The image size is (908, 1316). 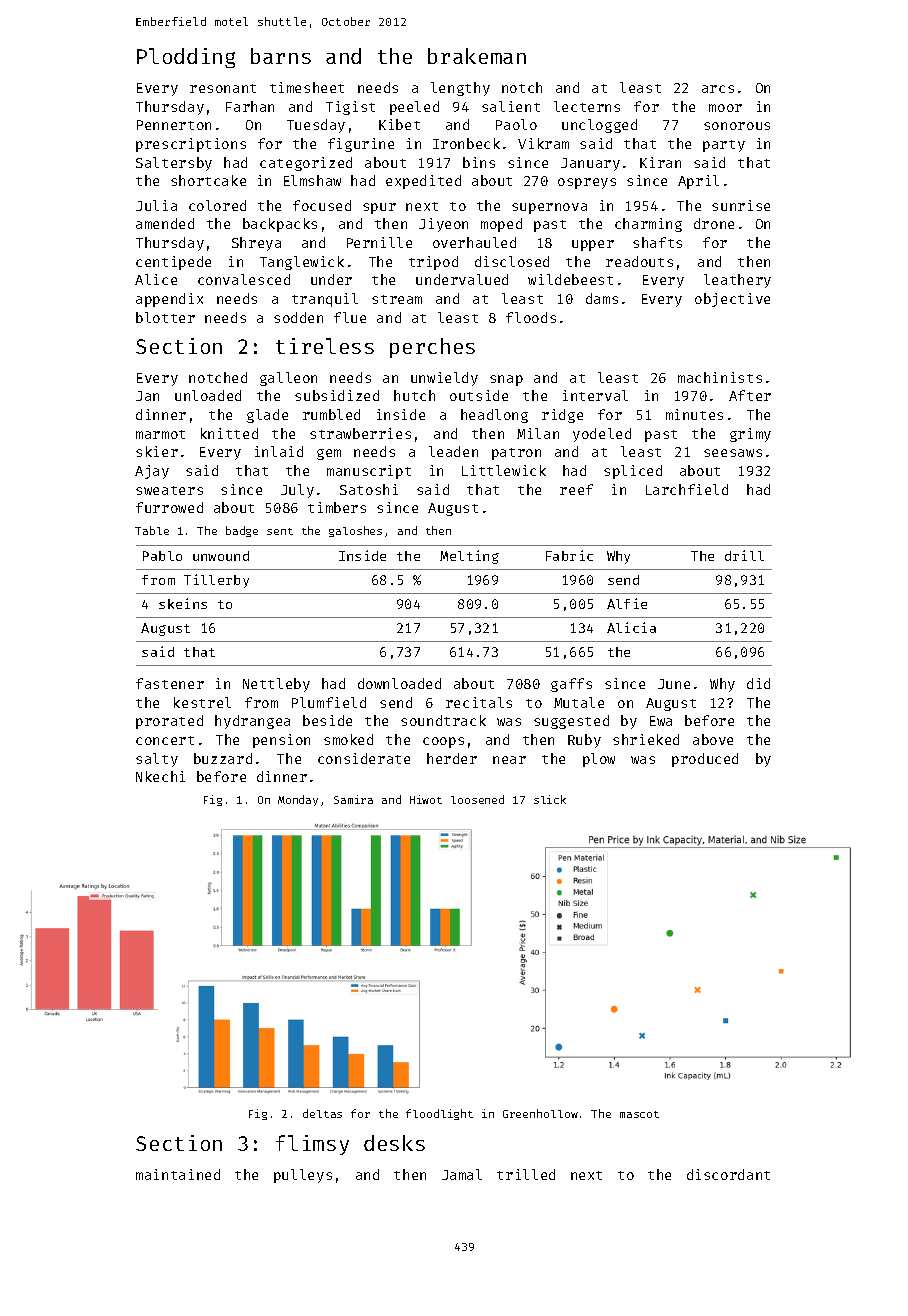 What do you see at coordinates (174, 164) in the document?
I see `Saltersby` at bounding box center [174, 164].
